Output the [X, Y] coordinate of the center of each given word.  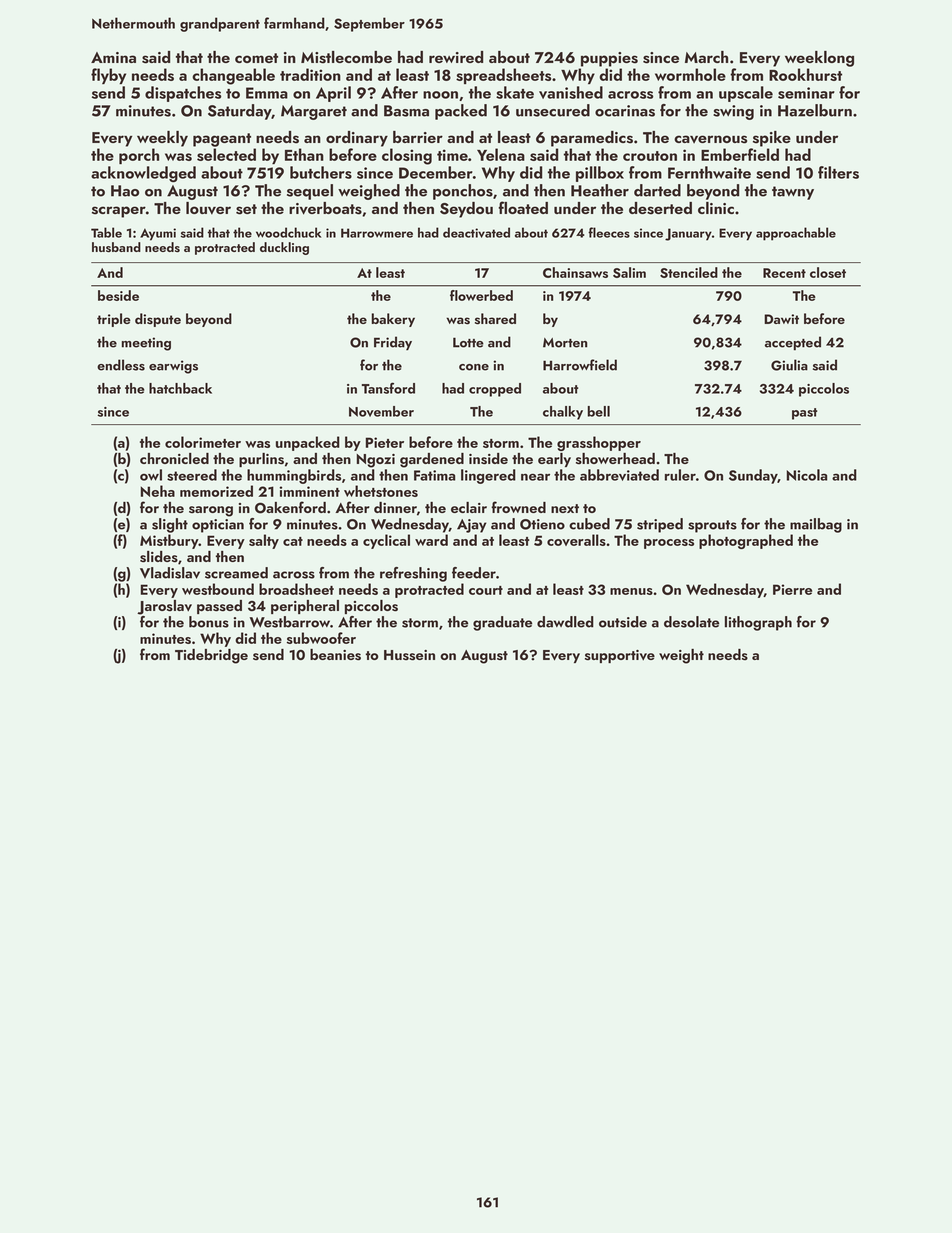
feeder [474, 573]
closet [828, 272]
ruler [680, 475]
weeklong [819, 59]
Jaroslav [164, 607]
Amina [113, 57]
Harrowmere [377, 233]
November [381, 411]
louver [208, 208]
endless [121, 365]
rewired [456, 57]
